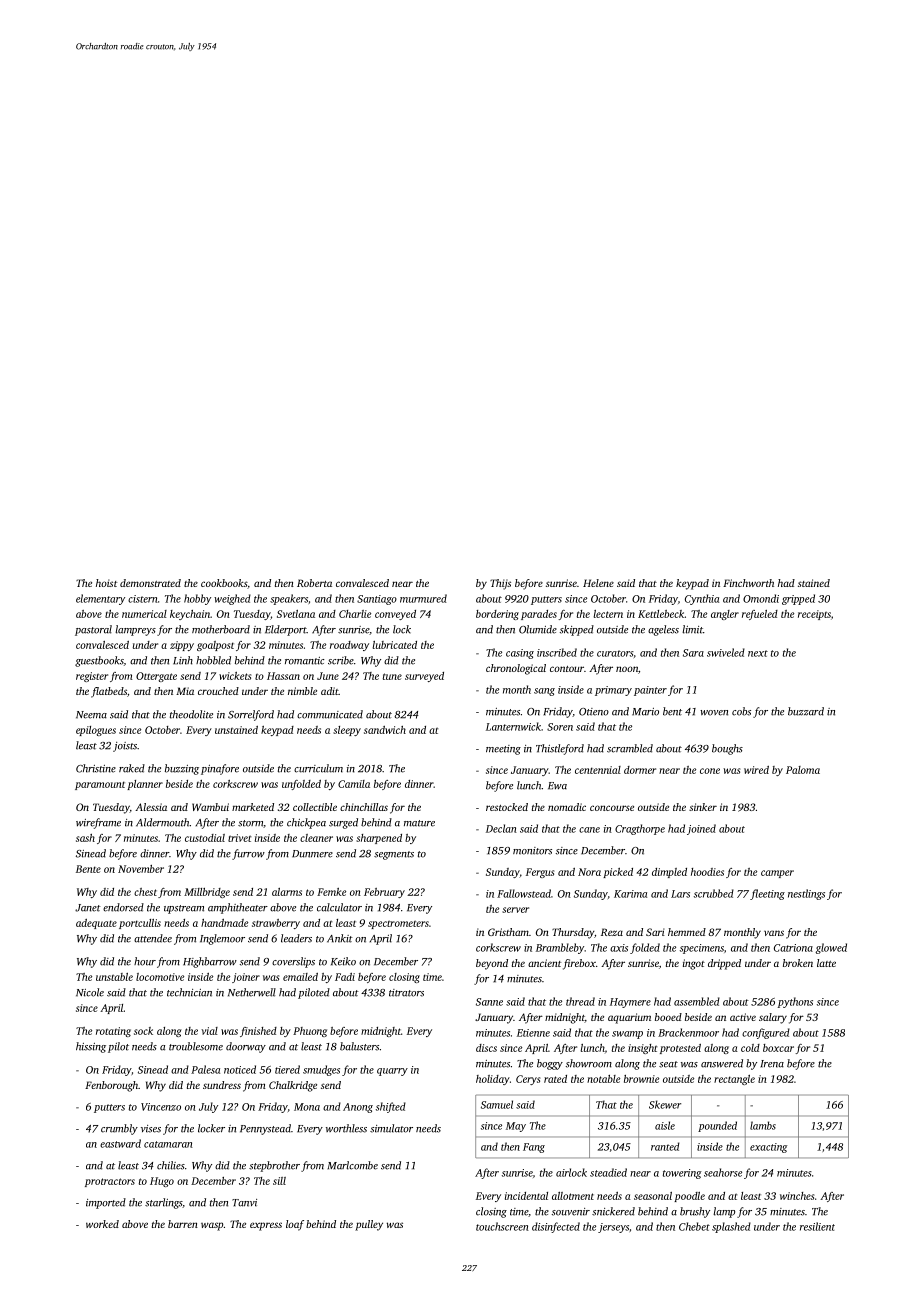 The height and width of the image is (1308, 924). Describe the element at coordinates (731, 1227) in the image. I see `splashed` at that location.
